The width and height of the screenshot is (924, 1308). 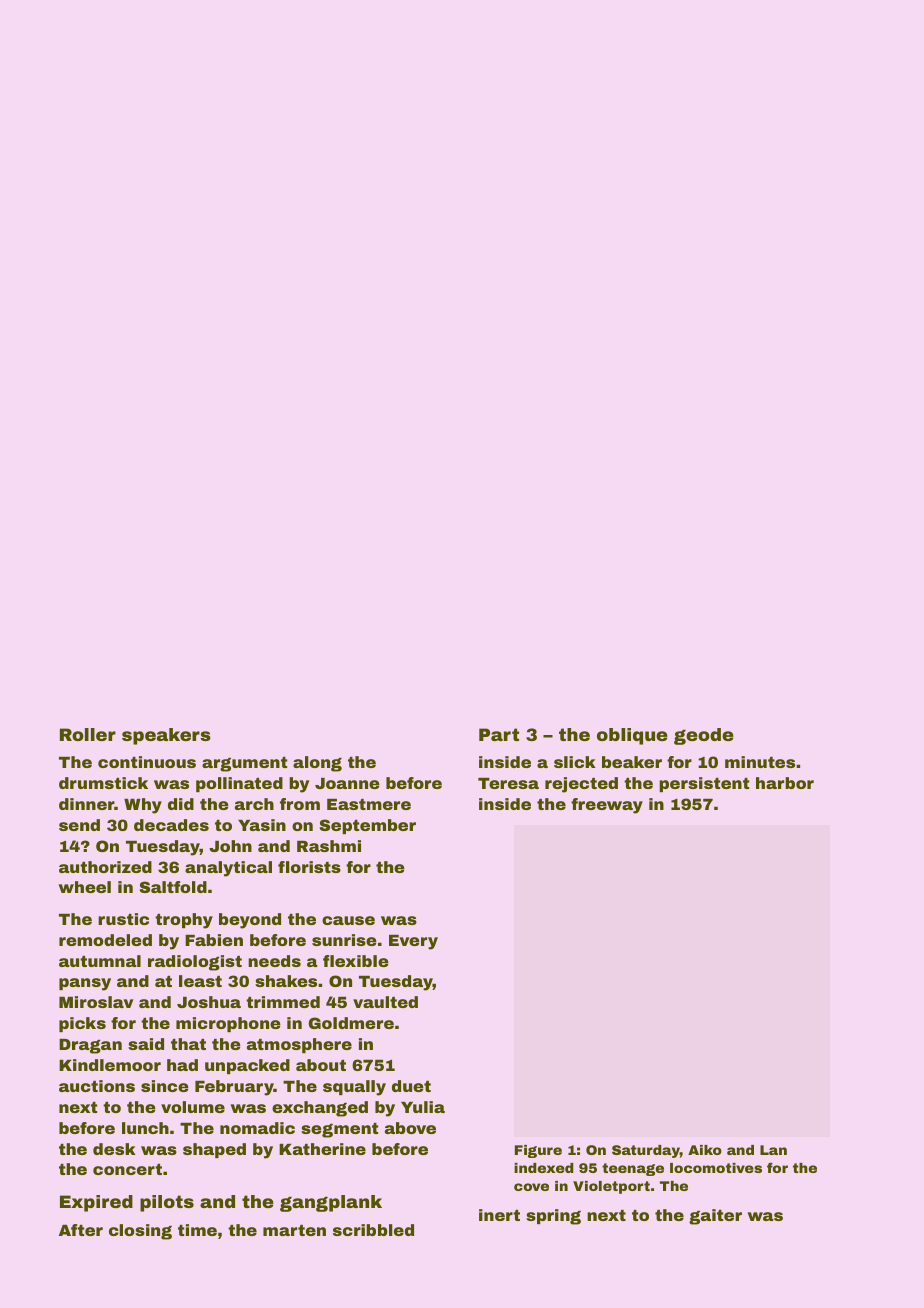 I want to click on Expired, so click(x=96, y=1203).
